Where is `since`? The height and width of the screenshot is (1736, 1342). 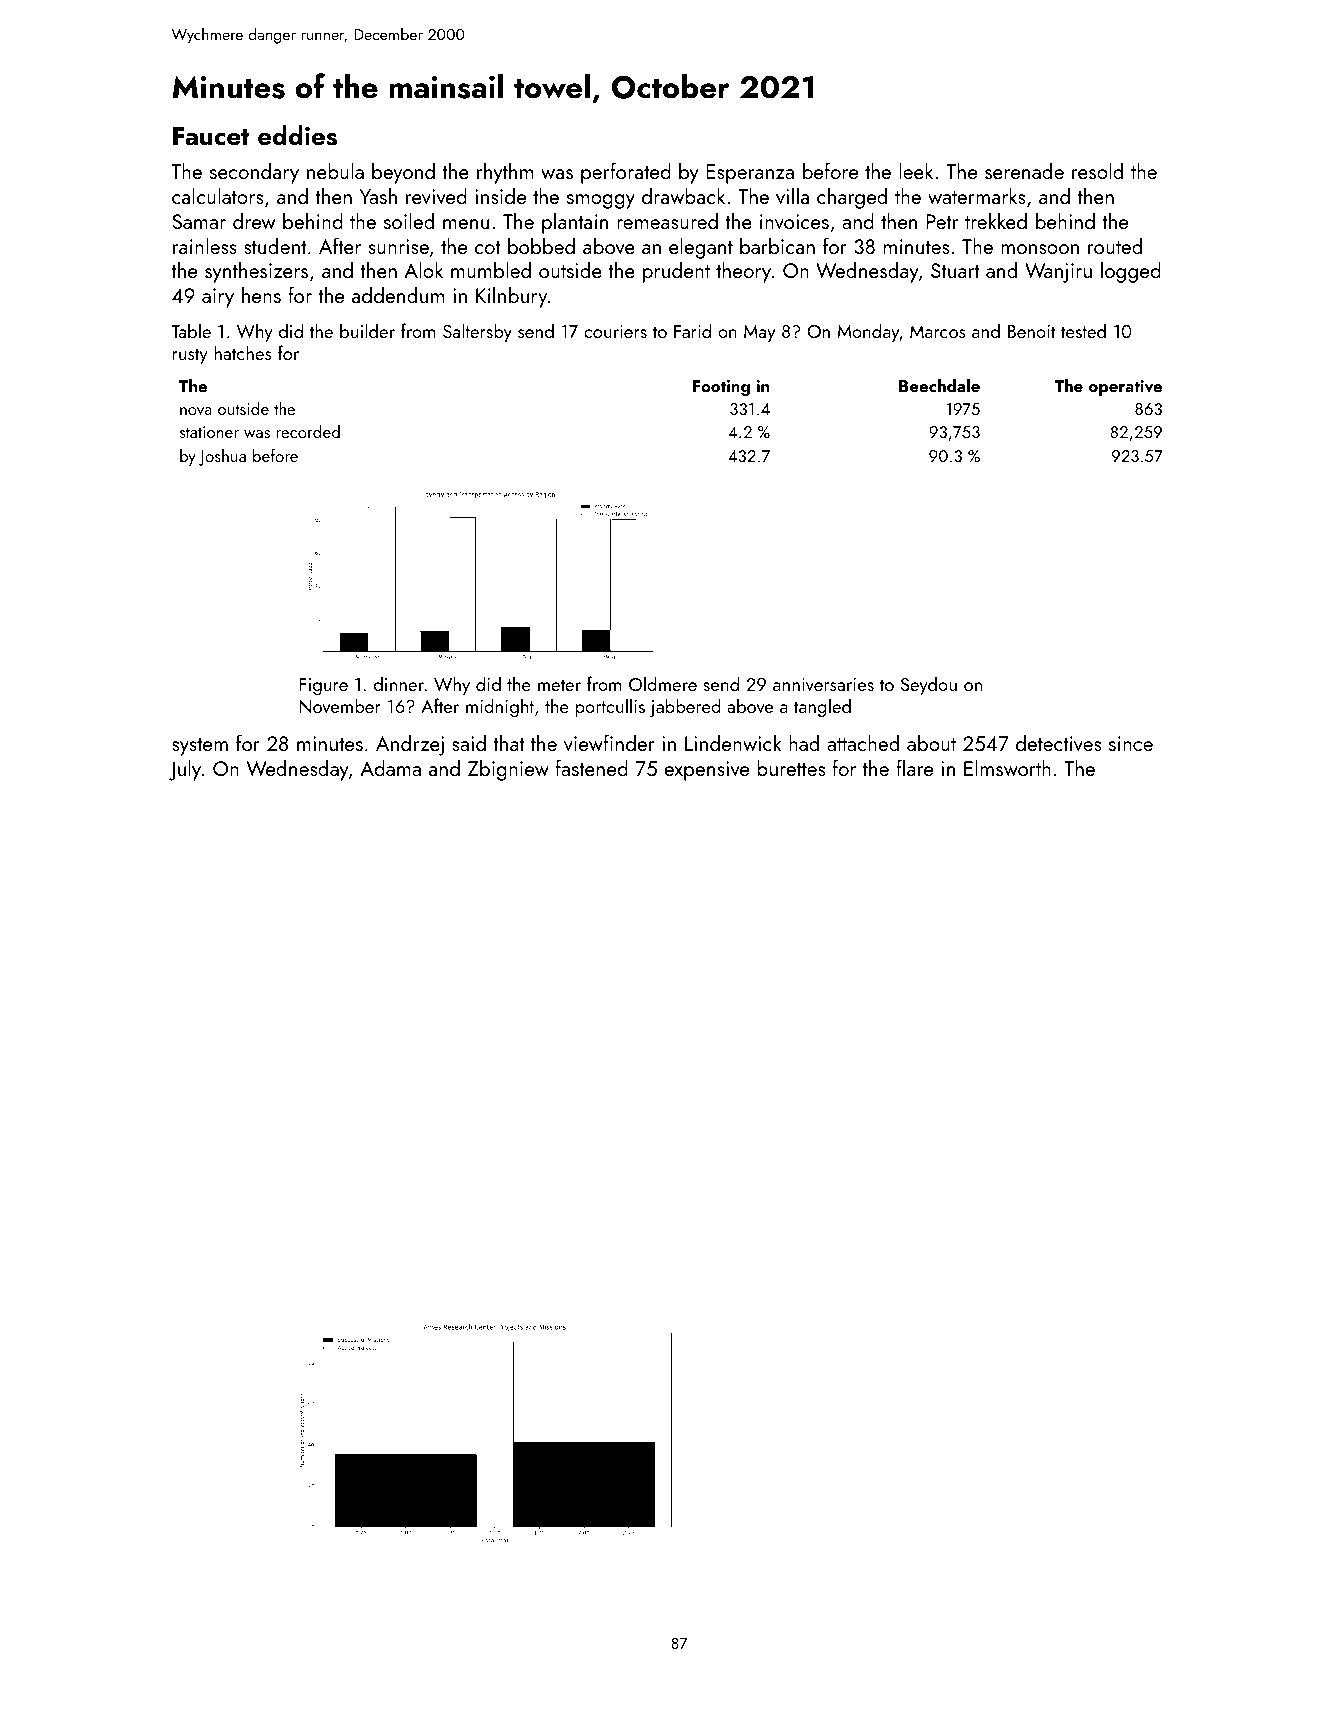 since is located at coordinates (1131, 743).
